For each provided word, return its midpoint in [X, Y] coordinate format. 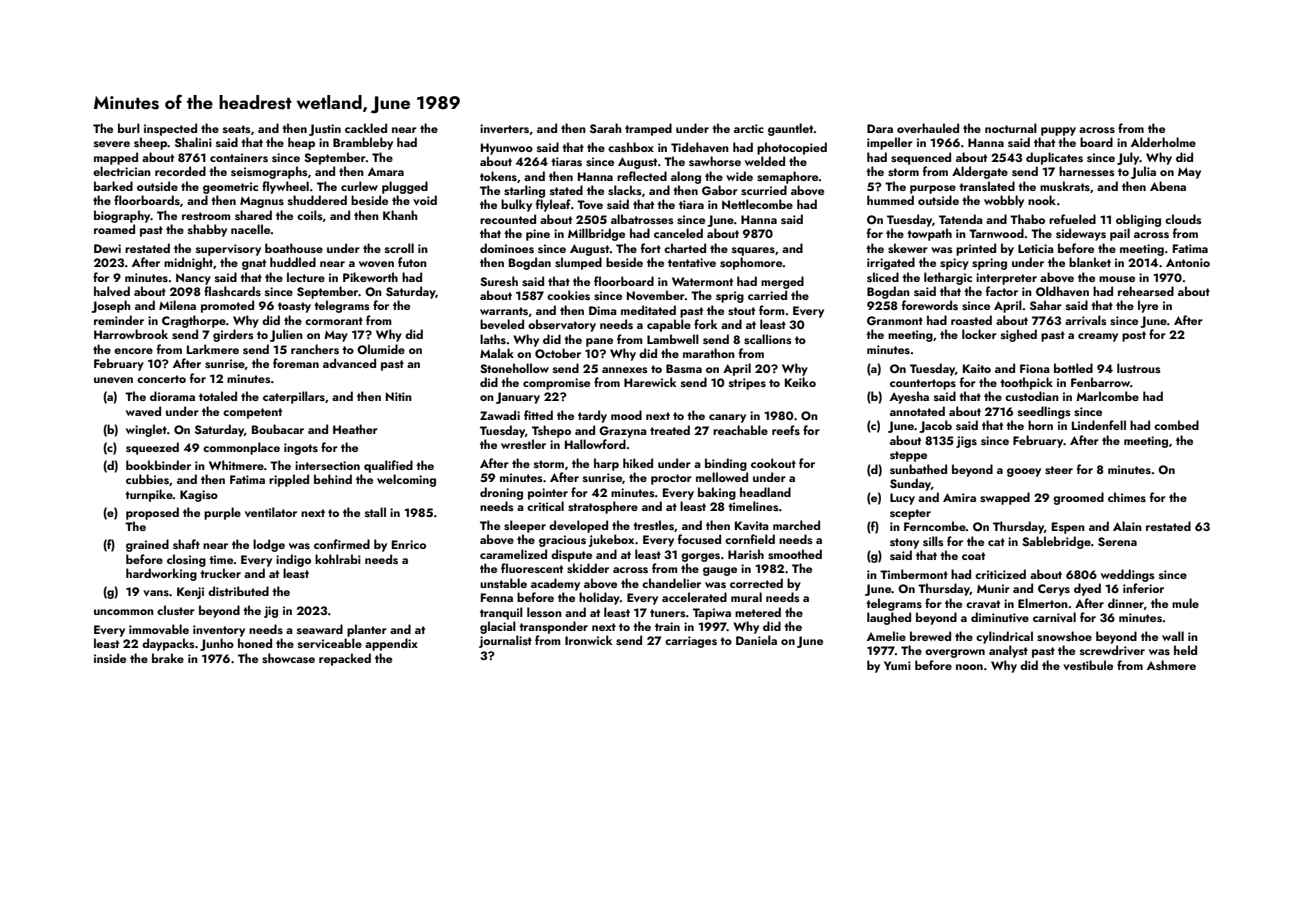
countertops [923, 384]
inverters [504, 128]
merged [782, 282]
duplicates [1054, 158]
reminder [119, 320]
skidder [588, 568]
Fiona [1035, 368]
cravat [983, 604]
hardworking [161, 574]
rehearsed [1146, 291]
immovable [159, 629]
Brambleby [363, 143]
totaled [218, 396]
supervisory [228, 250]
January [518, 398]
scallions [768, 339]
